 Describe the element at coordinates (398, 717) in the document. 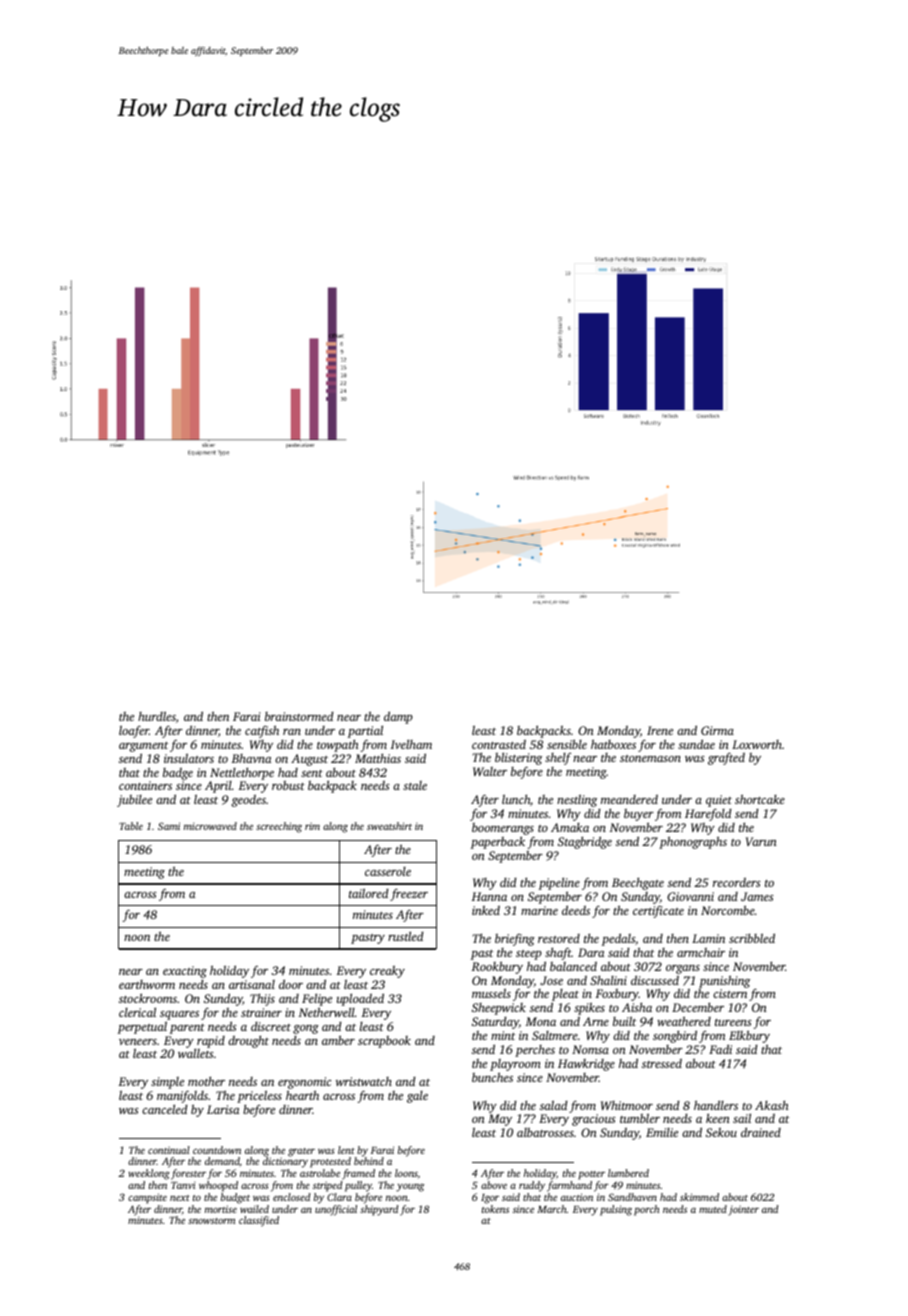

I see `damp` at that location.
